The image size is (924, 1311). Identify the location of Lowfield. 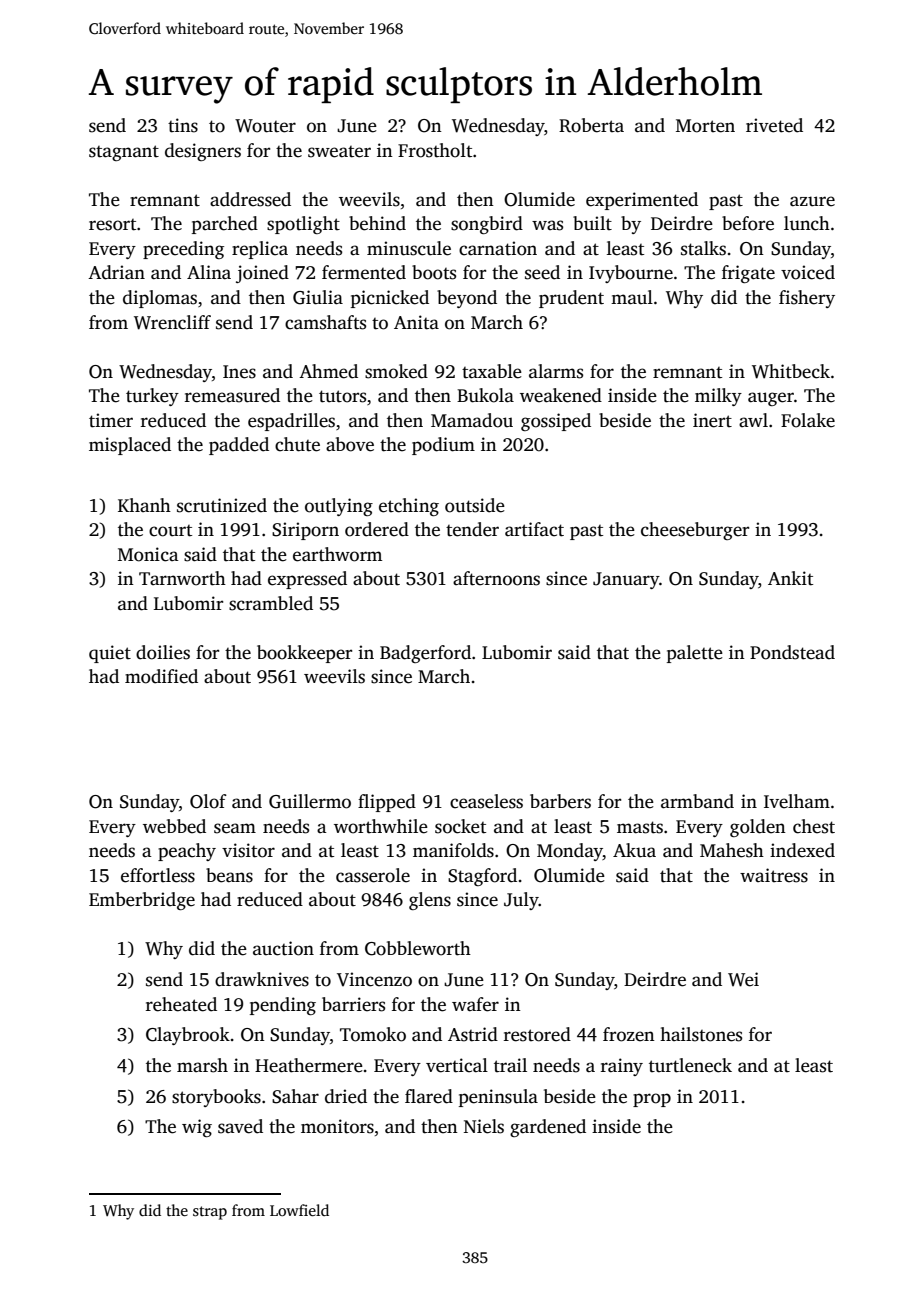
(299, 1210).
